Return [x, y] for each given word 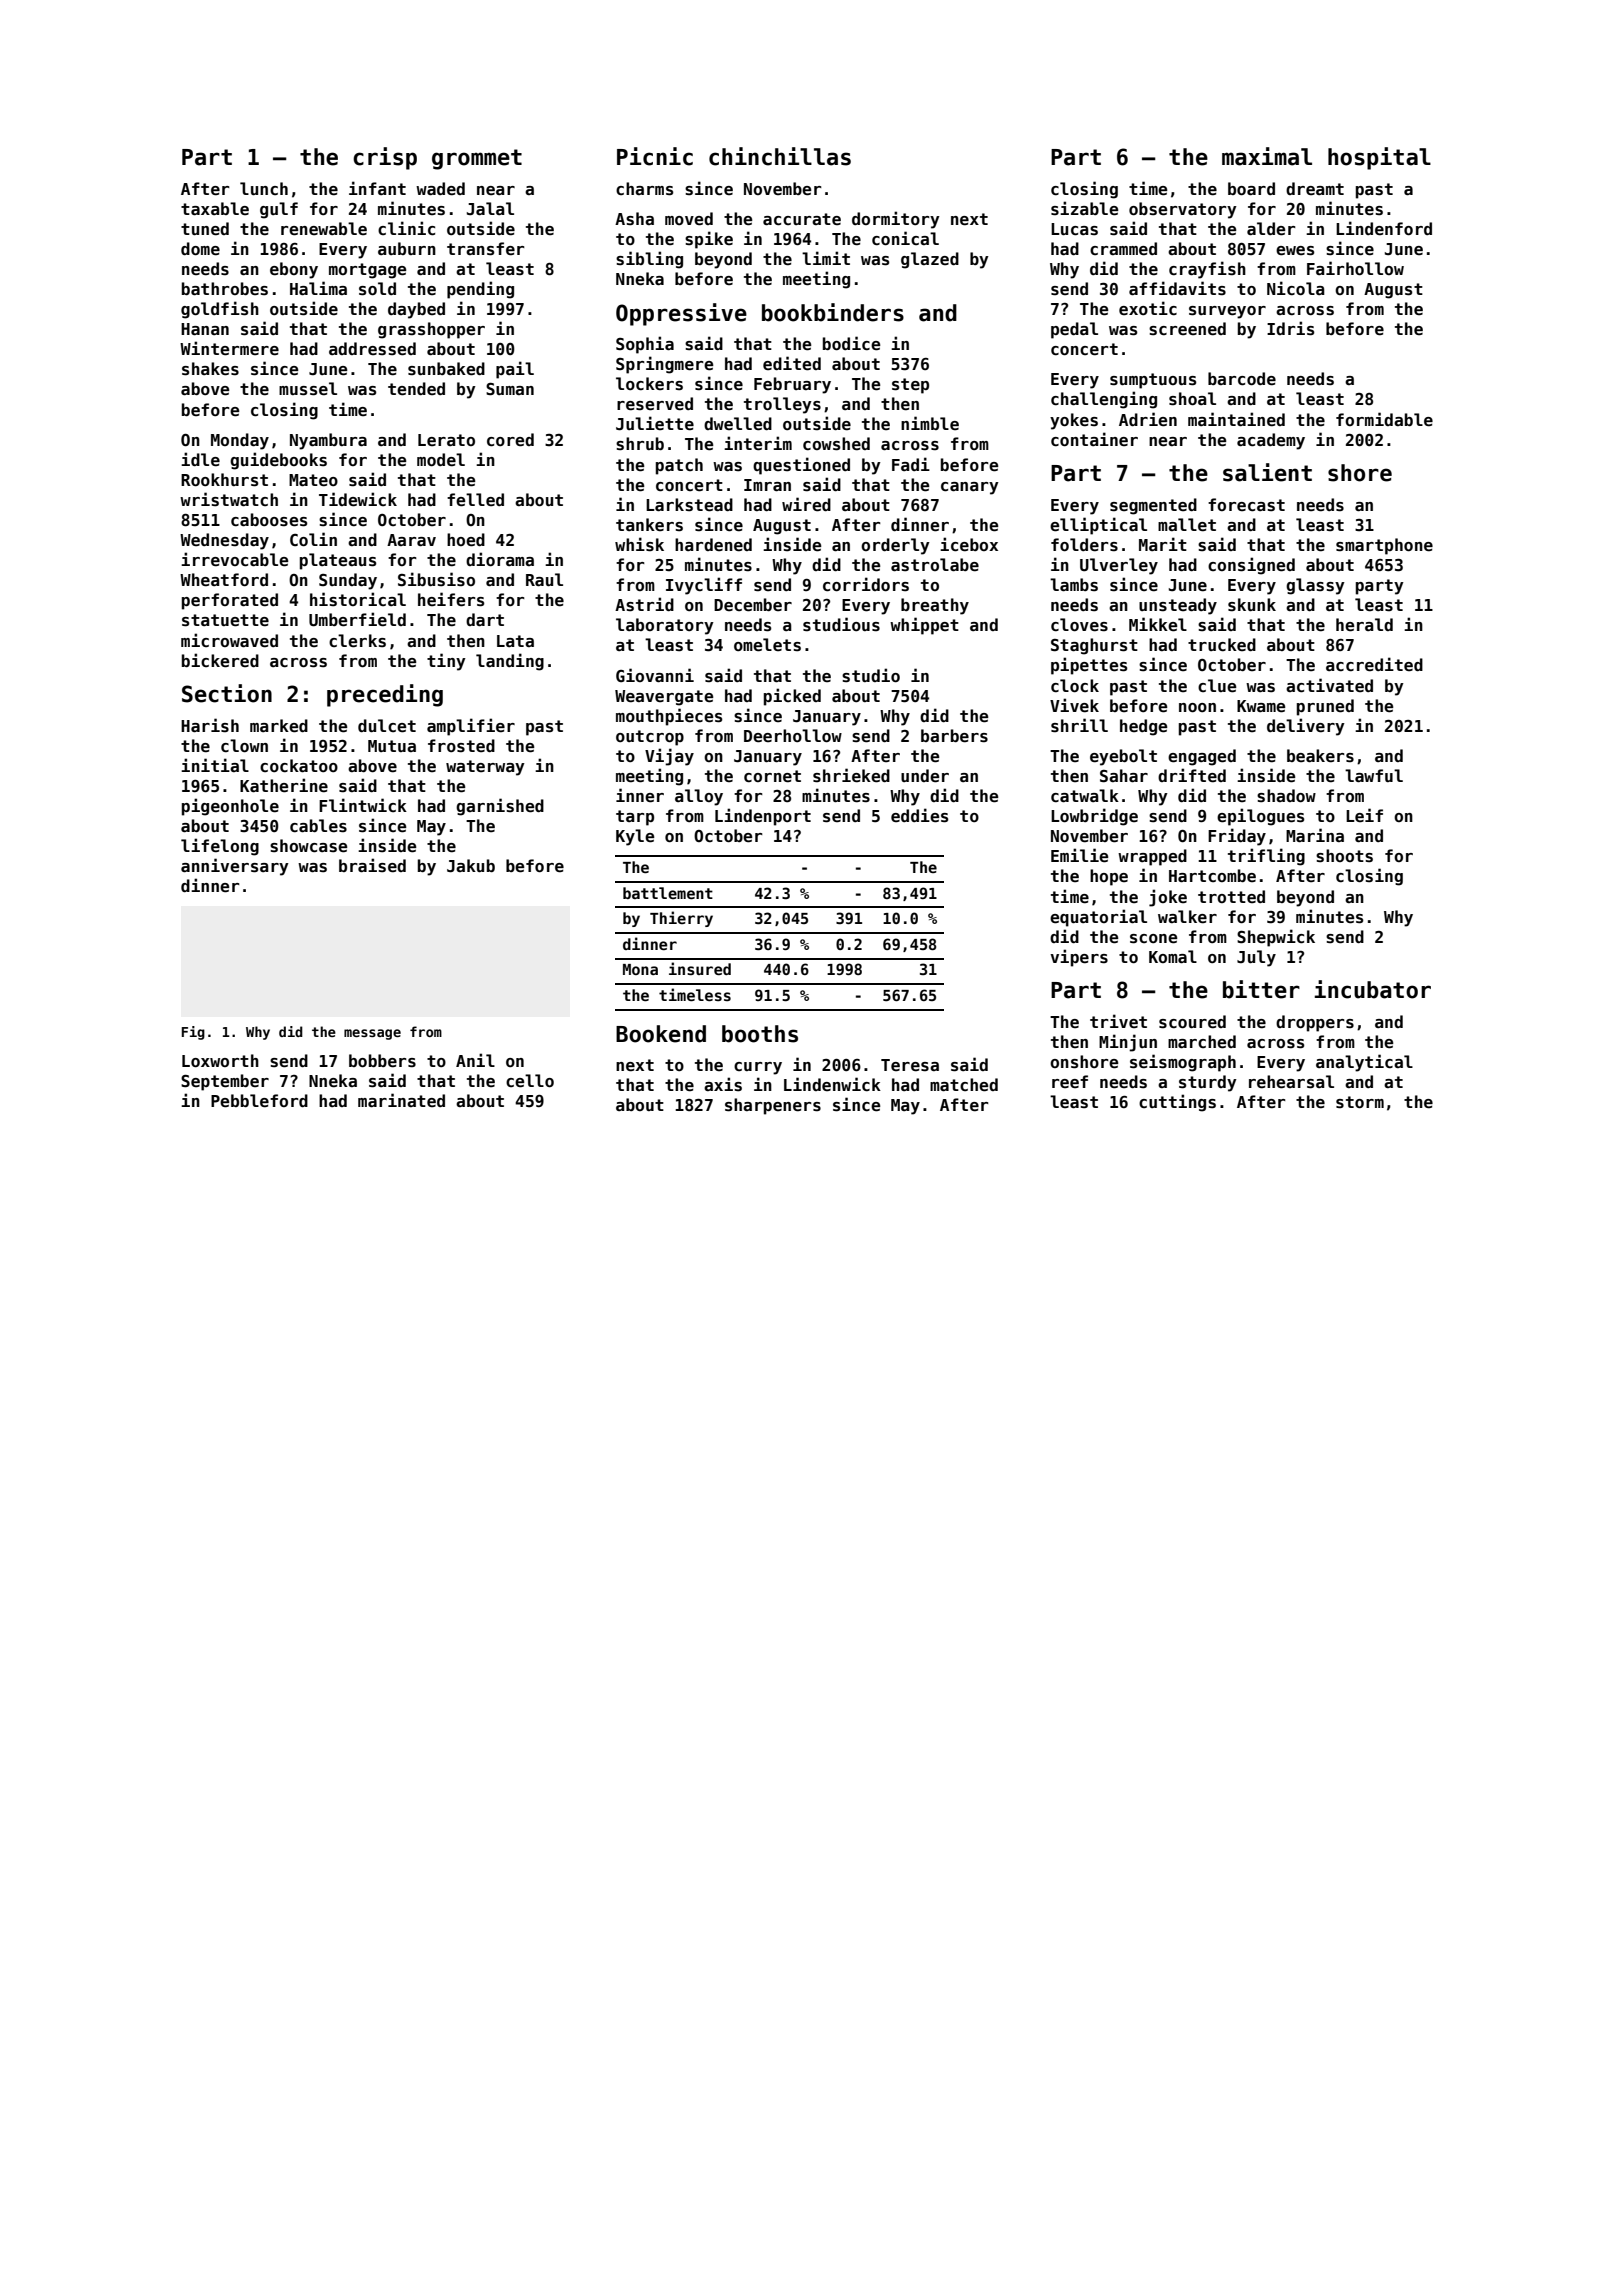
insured [700, 968]
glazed [930, 260]
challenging [1104, 400]
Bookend [661, 1034]
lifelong [220, 847]
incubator [1373, 989]
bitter [1261, 989]
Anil [475, 1060]
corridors [866, 584]
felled [475, 500]
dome [200, 249]
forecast [1246, 505]
